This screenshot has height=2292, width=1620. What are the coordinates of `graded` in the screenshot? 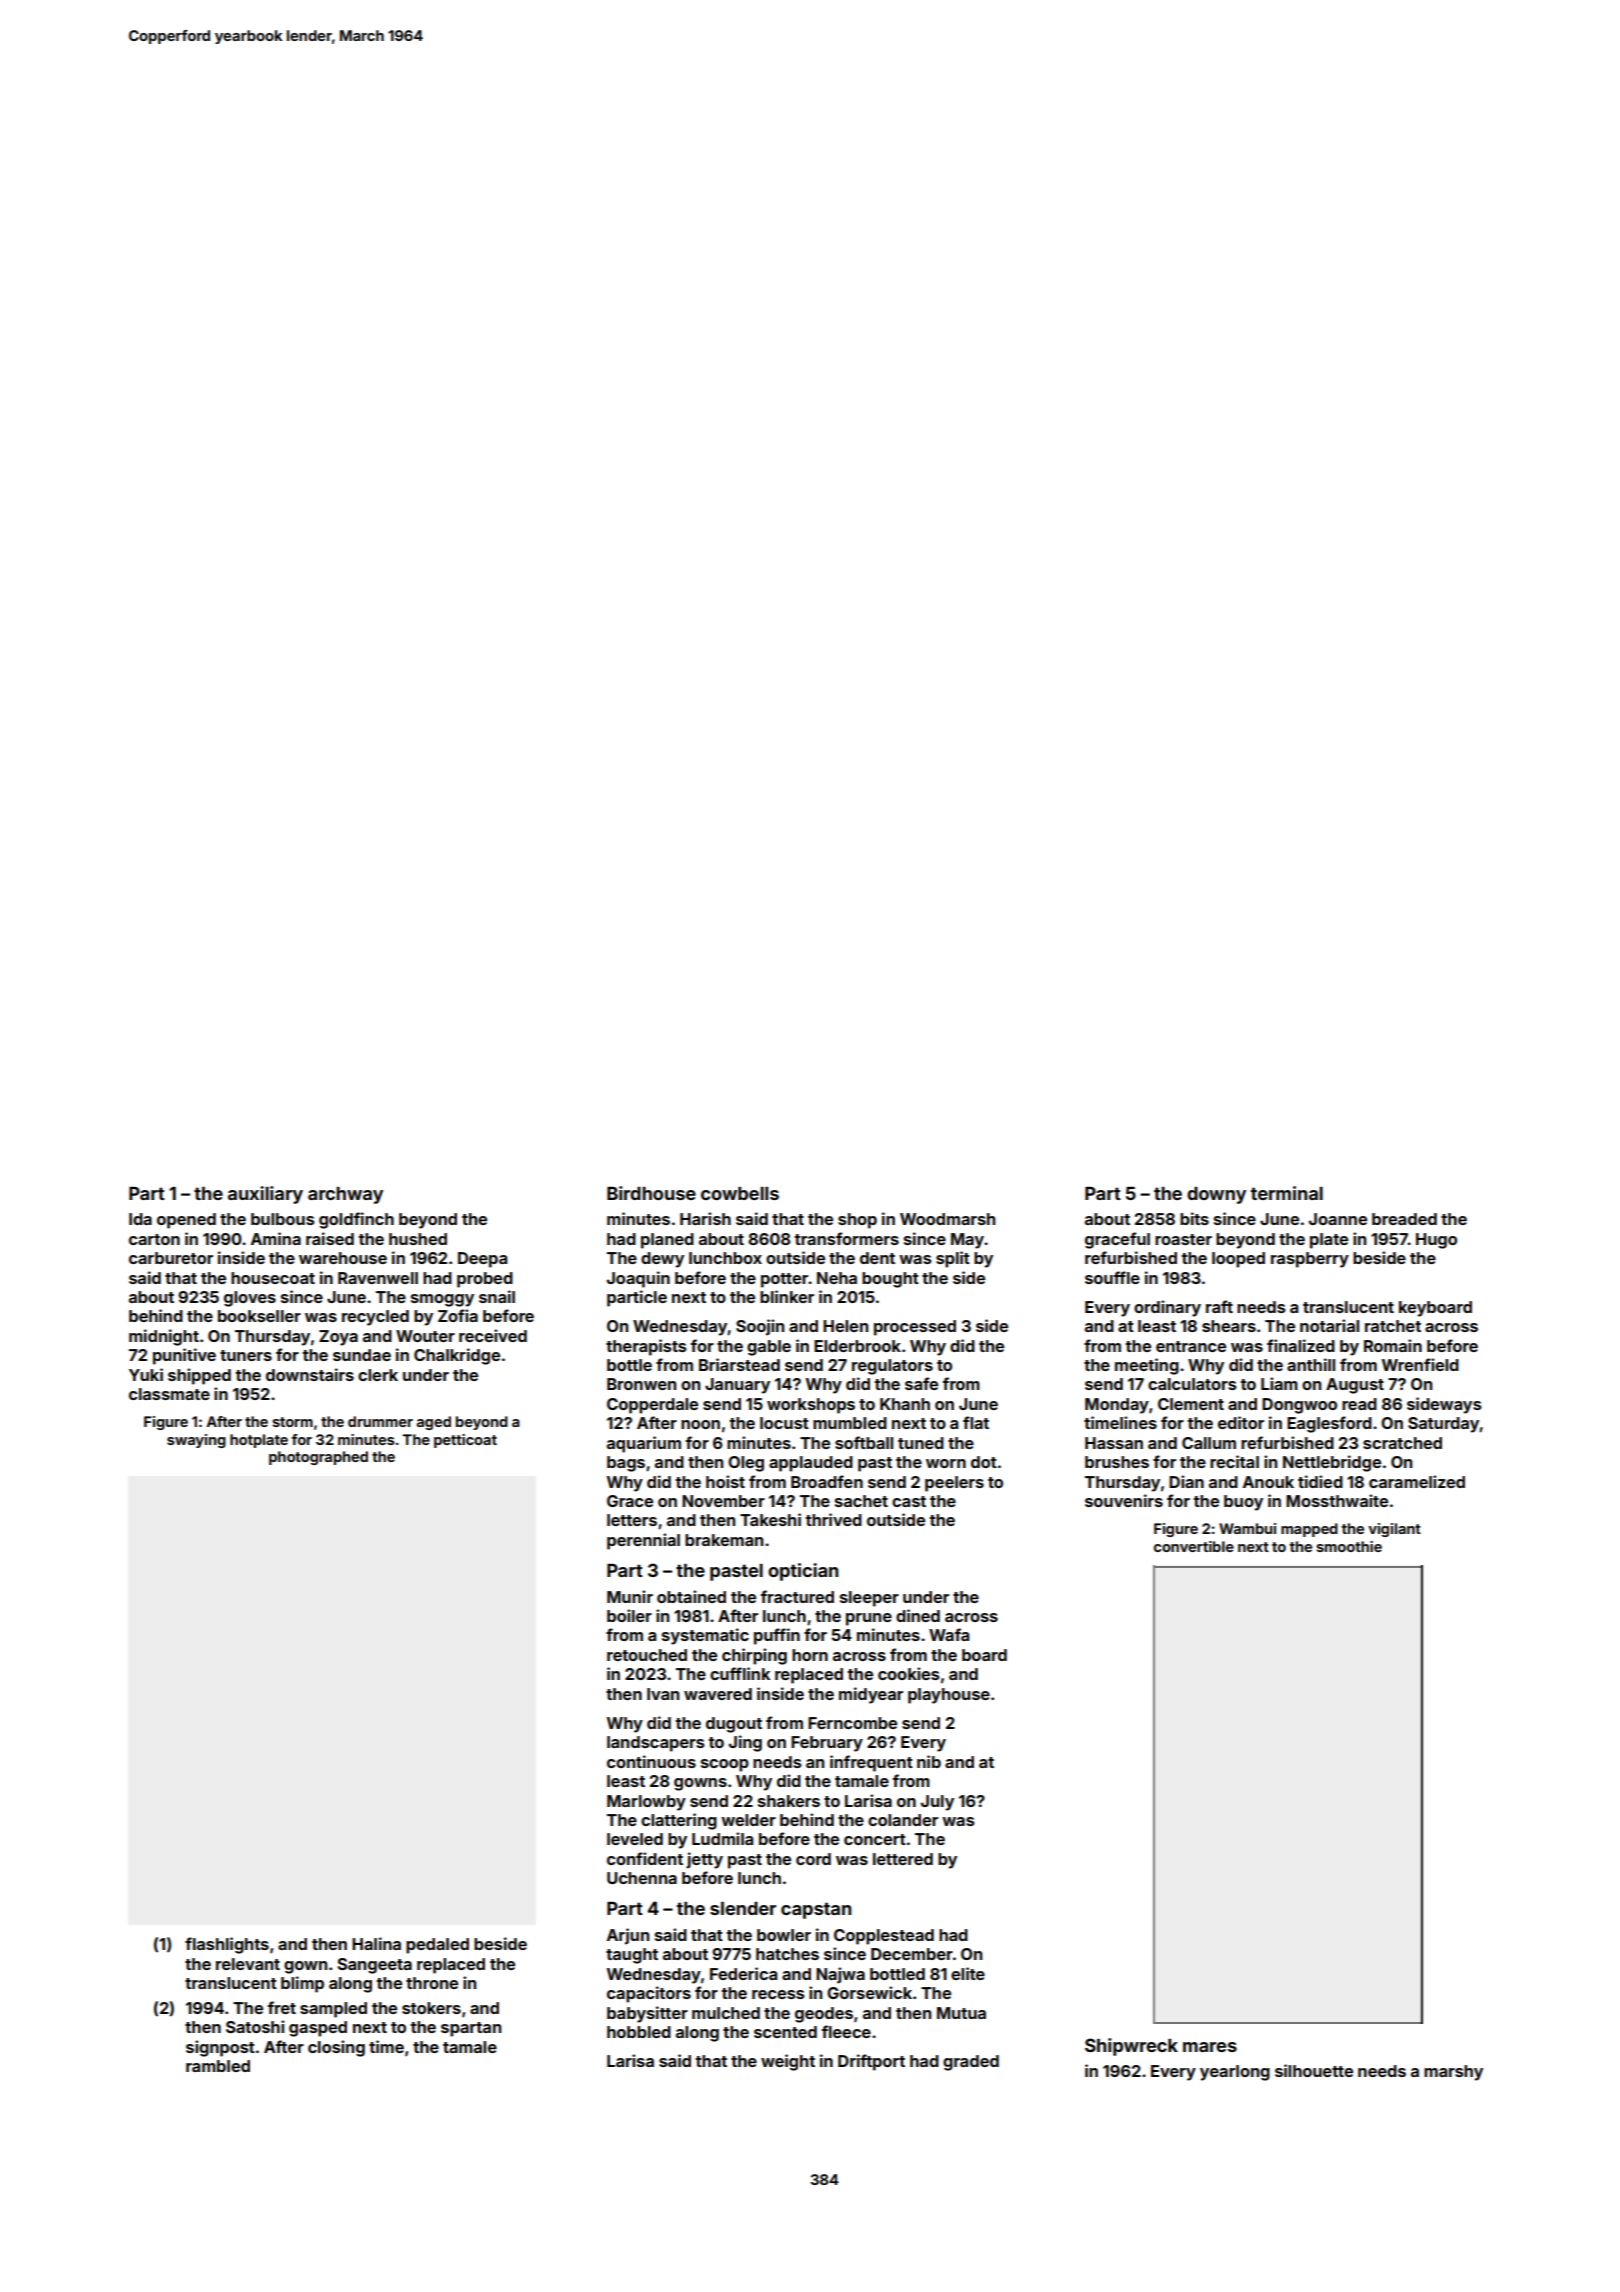 It's located at (971, 2063).
